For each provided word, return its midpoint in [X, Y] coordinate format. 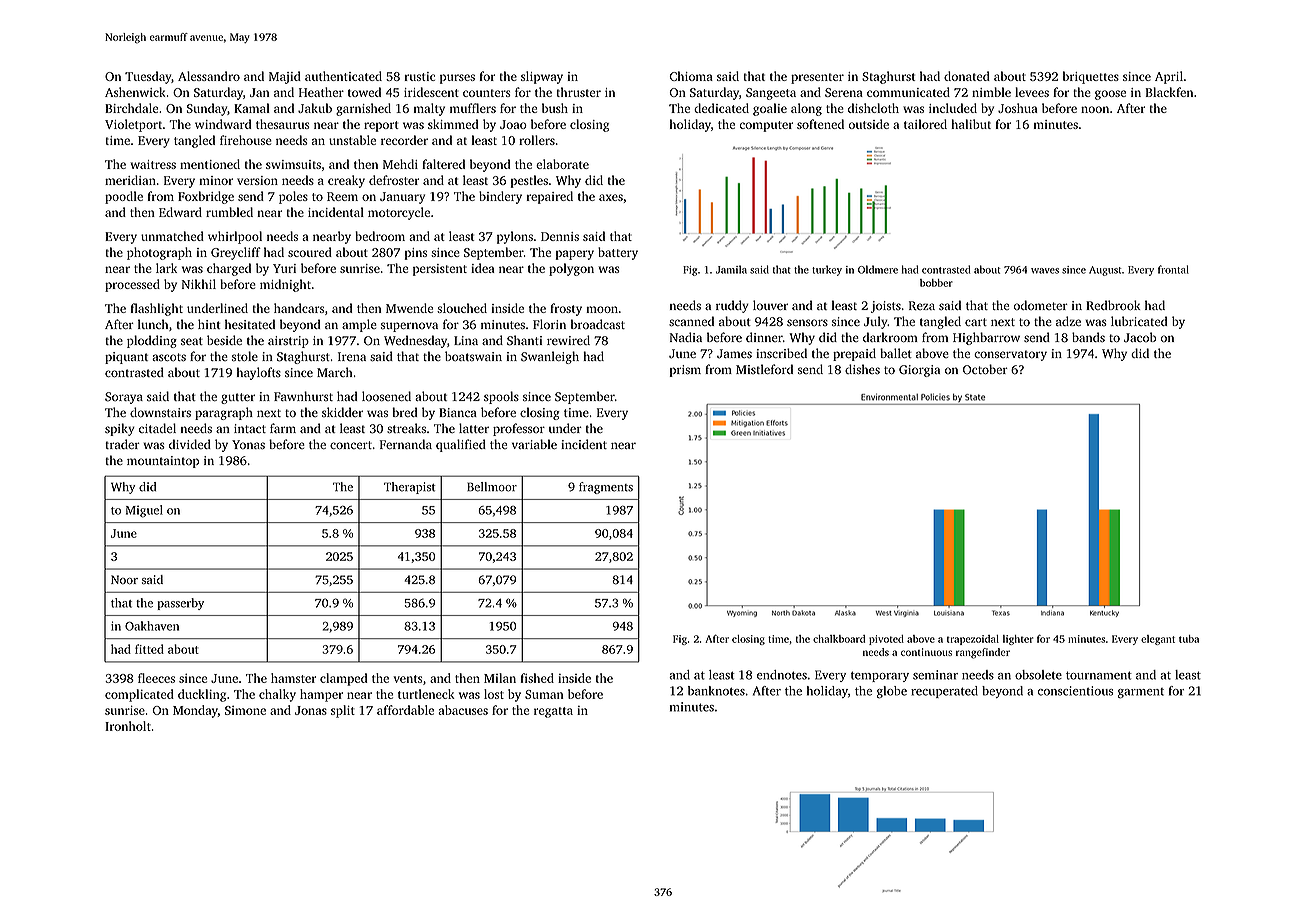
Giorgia [919, 371]
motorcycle [399, 213]
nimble [991, 92]
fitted [149, 649]
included [953, 108]
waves [1045, 271]
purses [457, 79]
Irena [352, 356]
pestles [529, 181]
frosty [566, 309]
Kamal [252, 108]
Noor [124, 579]
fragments [606, 488]
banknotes [716, 691]
